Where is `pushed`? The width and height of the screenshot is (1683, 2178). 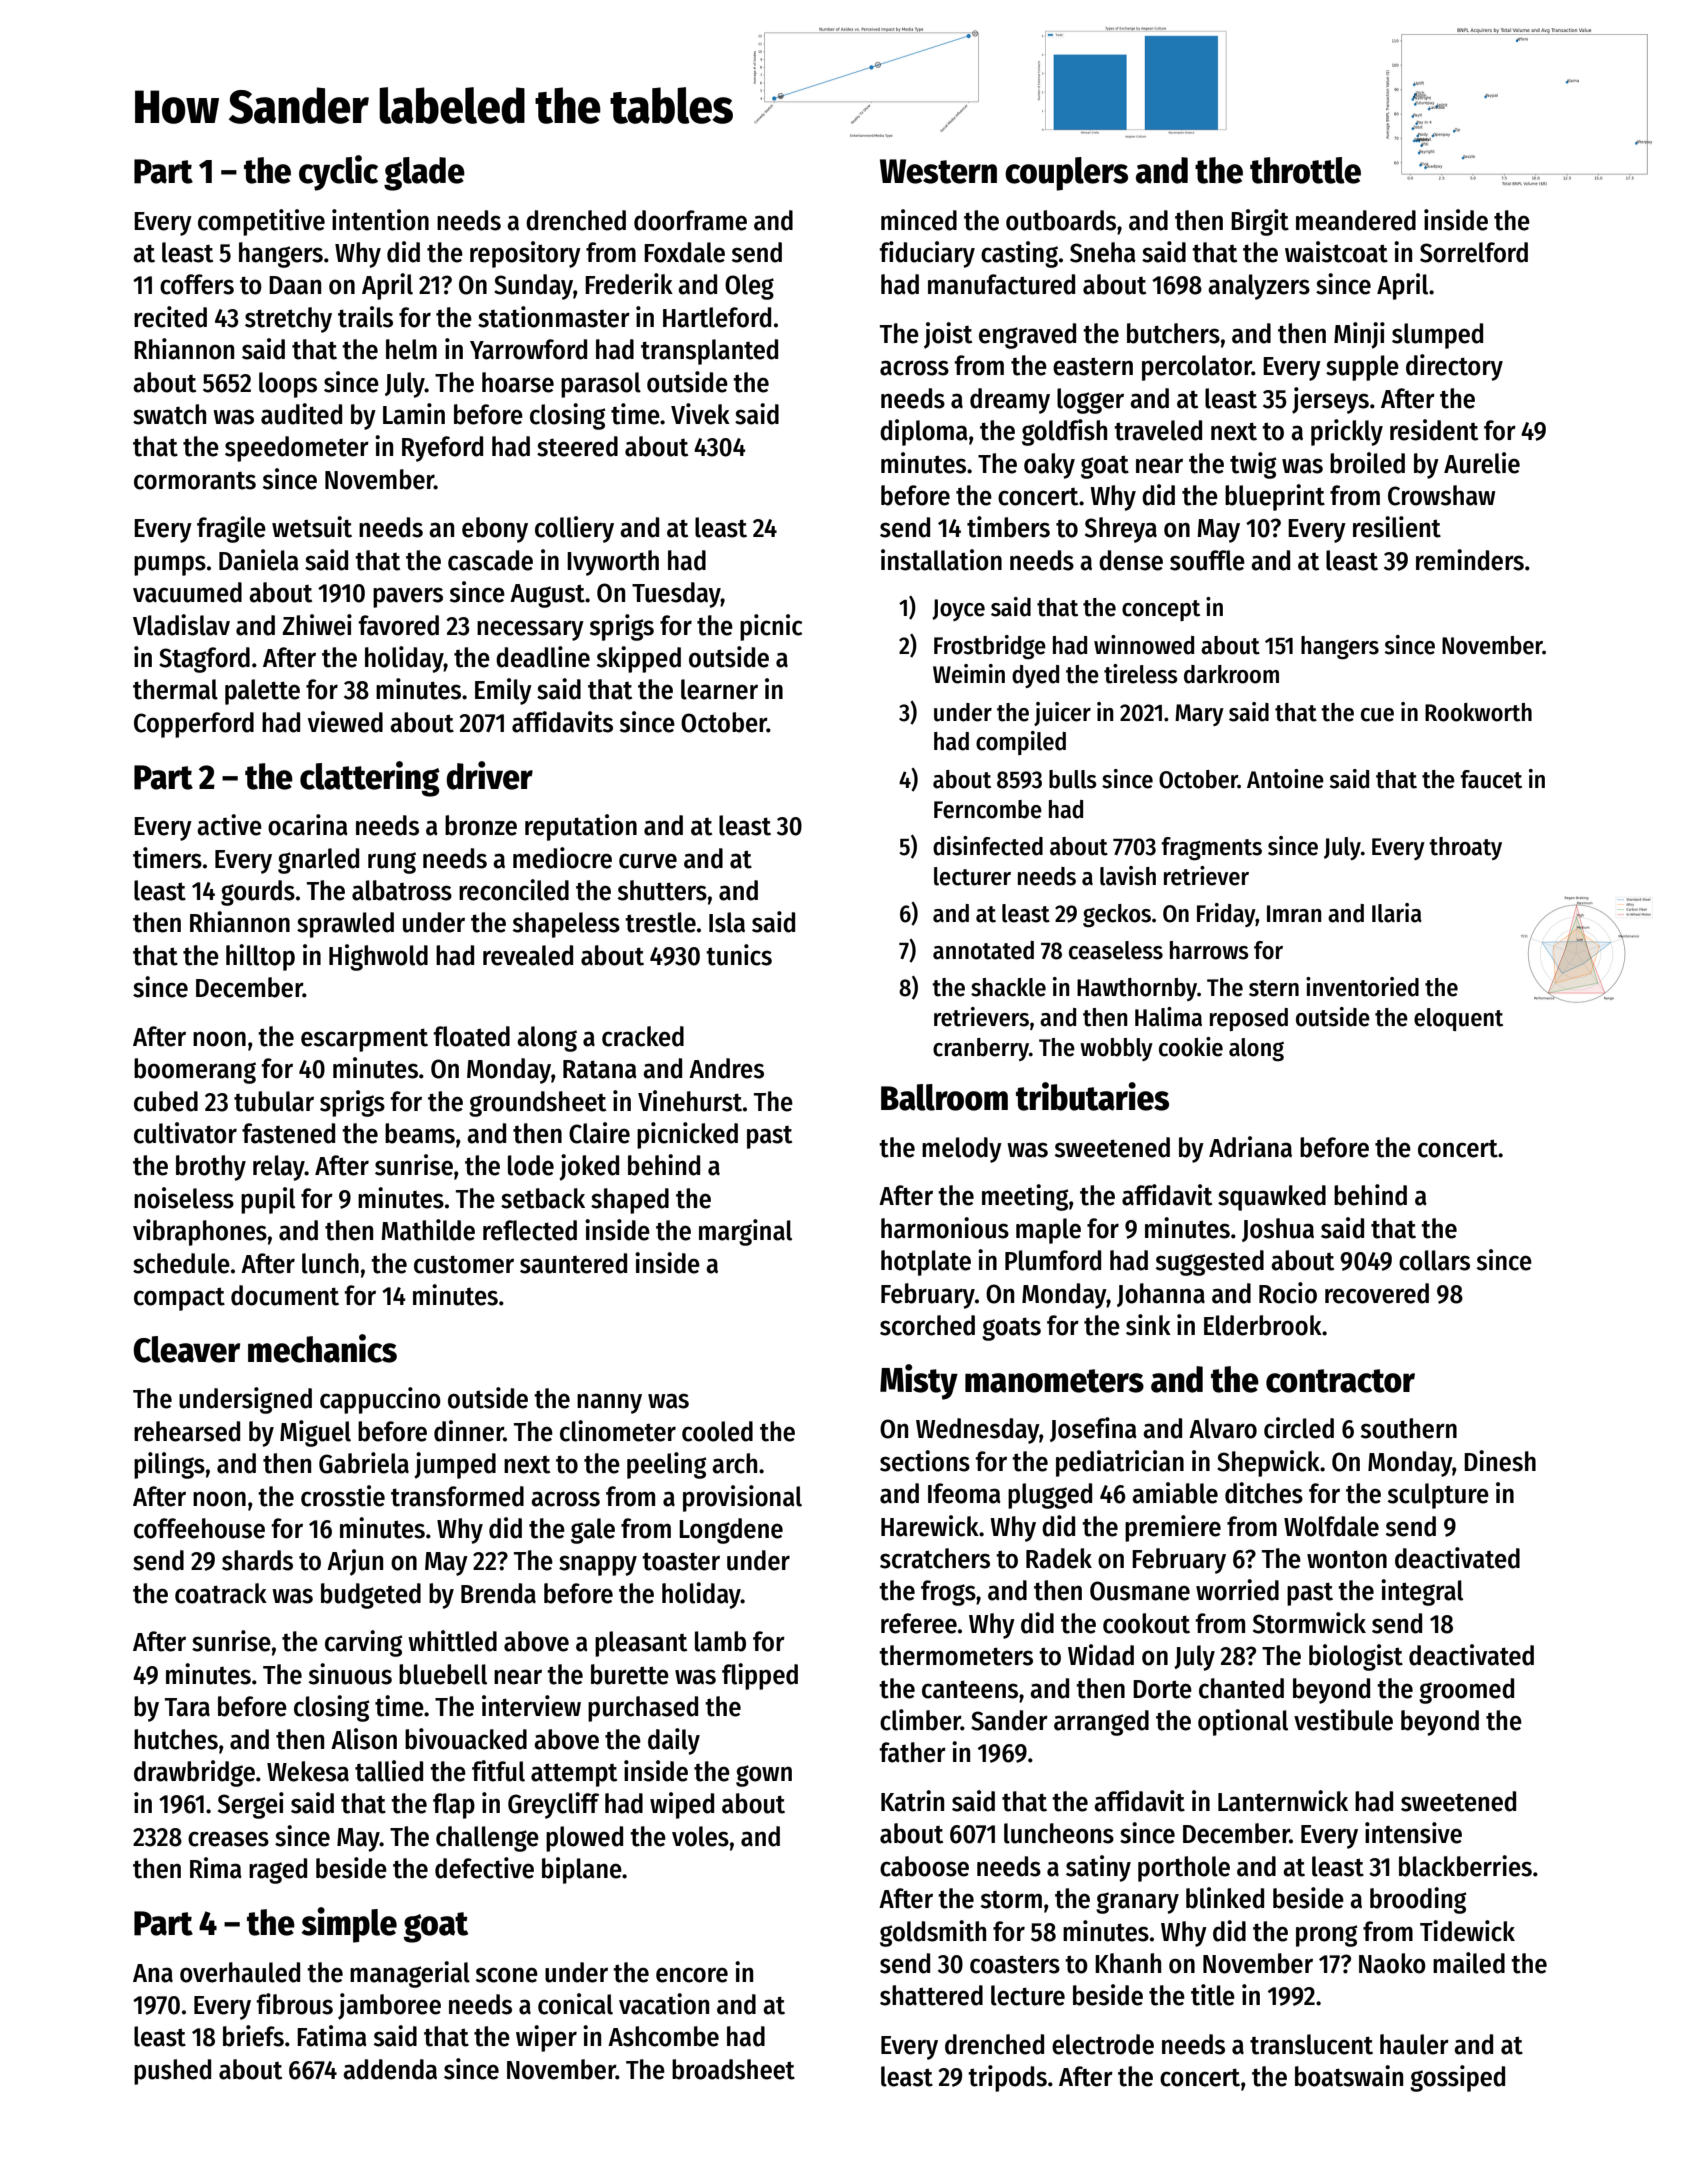
pushed is located at coordinates (172, 2072).
